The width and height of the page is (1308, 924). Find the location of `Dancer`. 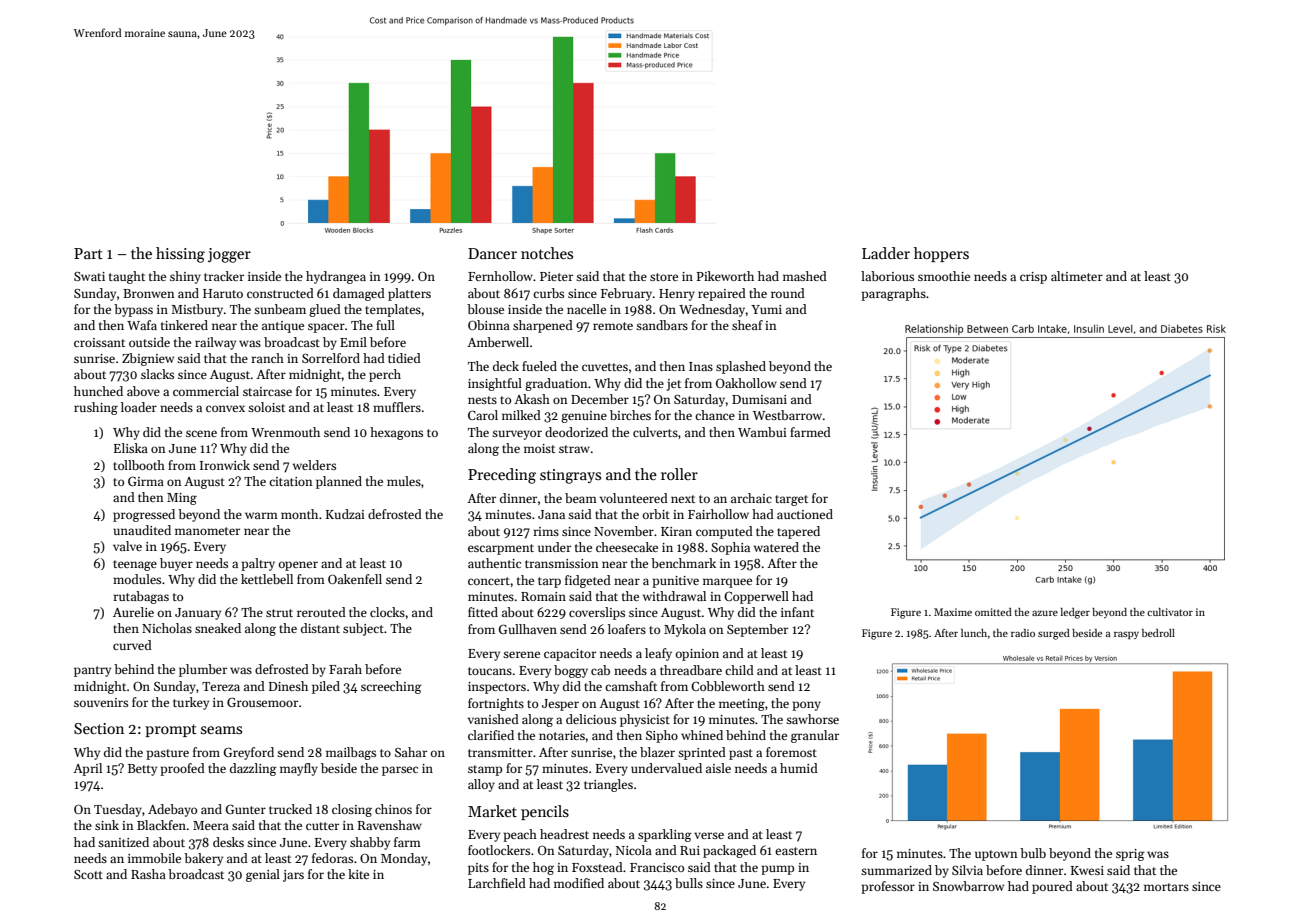

Dancer is located at coordinates (492, 253).
